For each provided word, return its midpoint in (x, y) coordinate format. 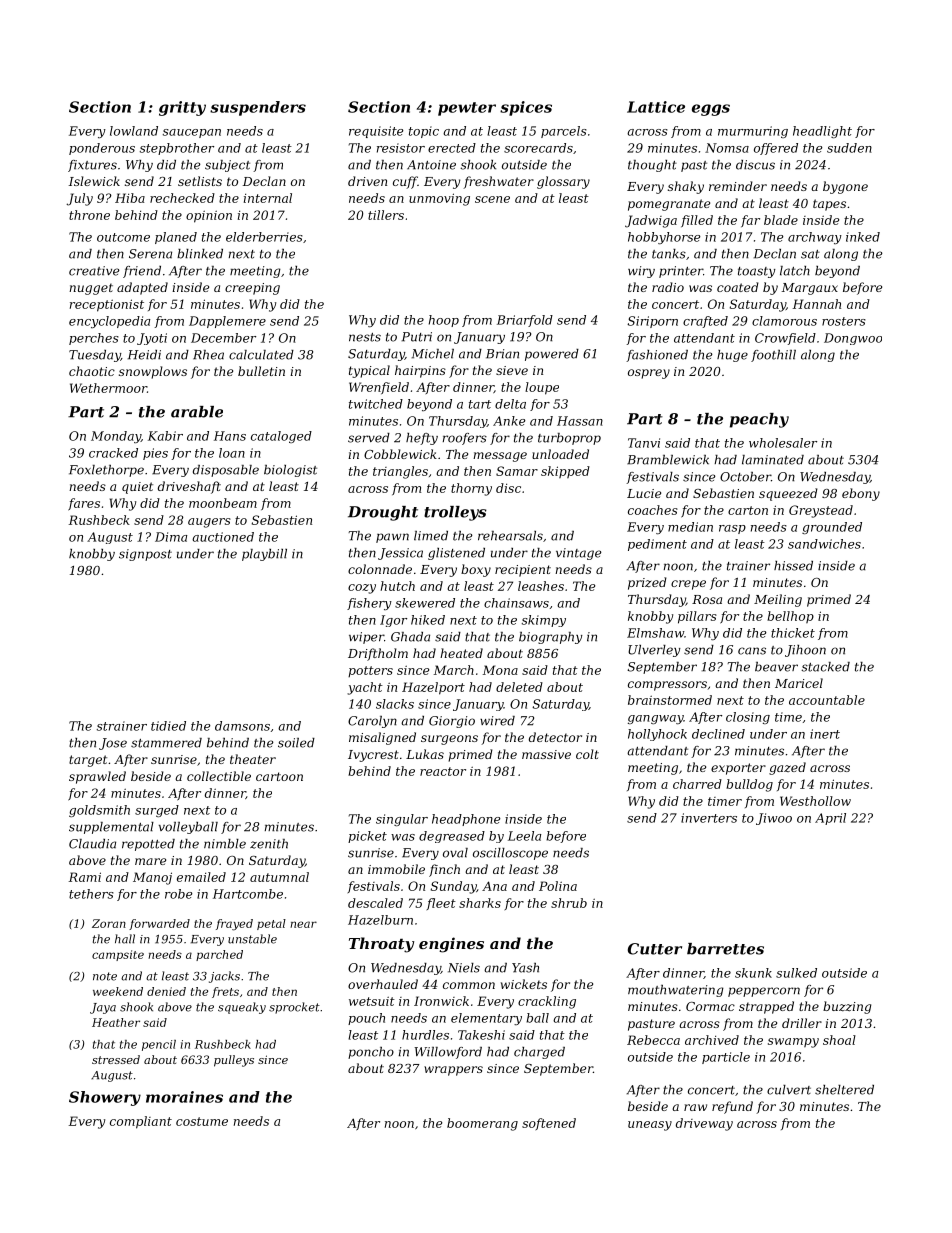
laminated (773, 460)
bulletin (261, 371)
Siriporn (652, 322)
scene (492, 199)
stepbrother (177, 149)
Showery (105, 1098)
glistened (456, 554)
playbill (264, 555)
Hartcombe (248, 894)
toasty (757, 272)
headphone (466, 820)
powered (552, 355)
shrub (569, 903)
